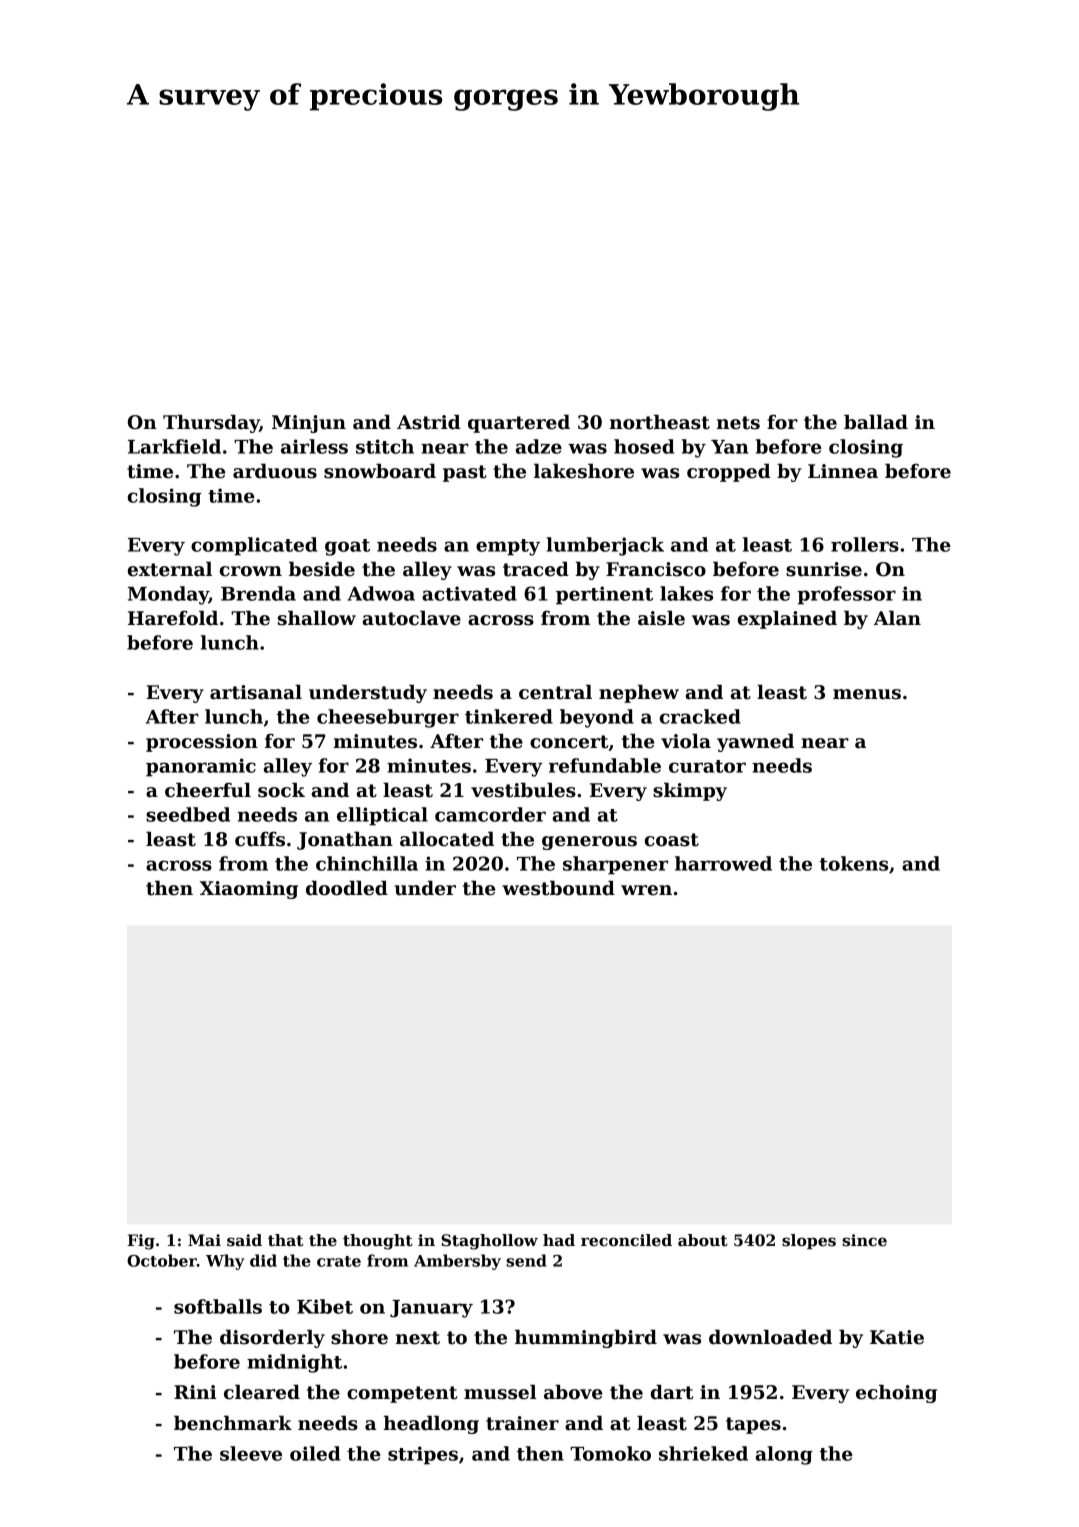  I want to click on about, so click(703, 1240).
